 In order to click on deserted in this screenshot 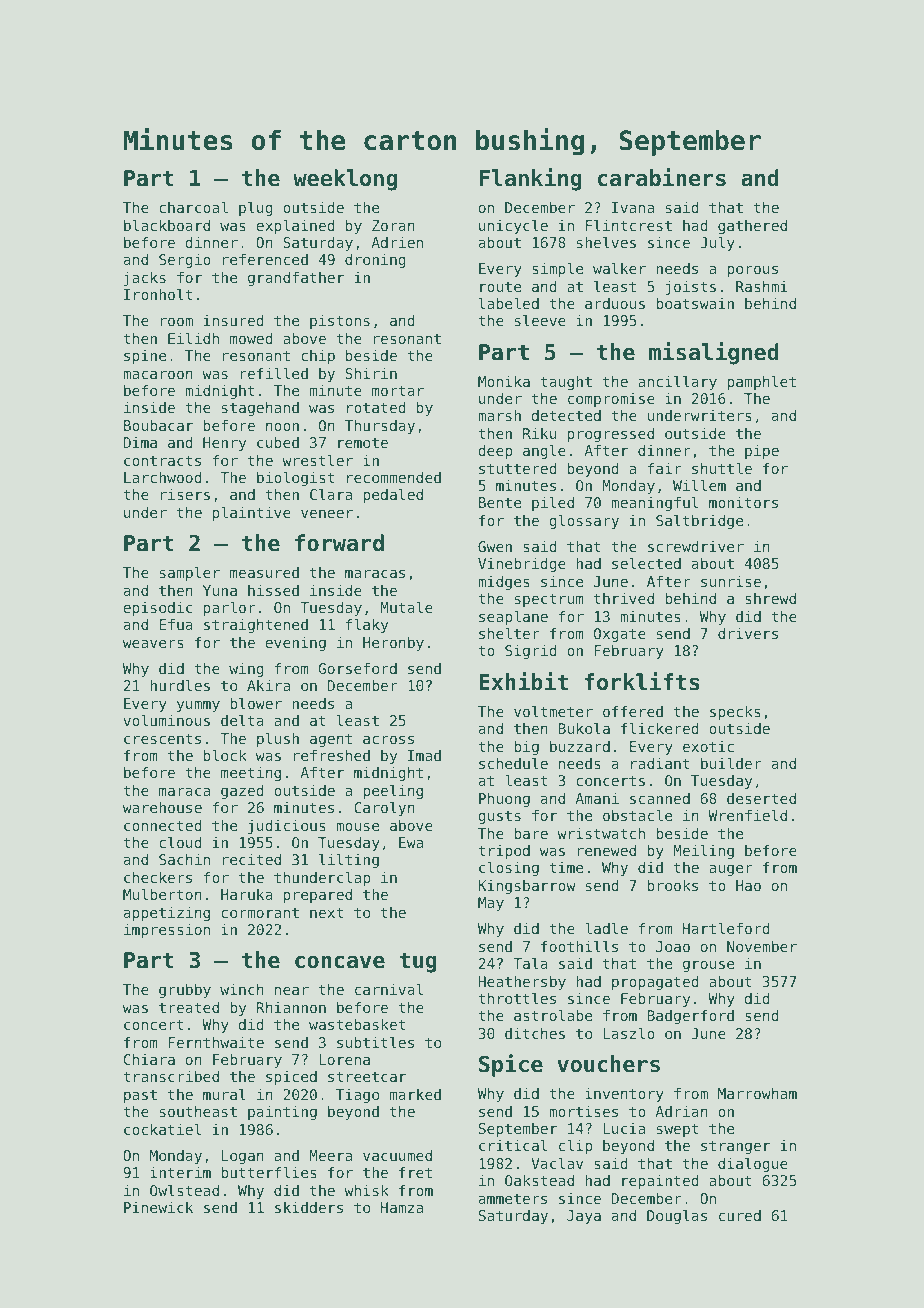, I will do `click(761, 798)`.
